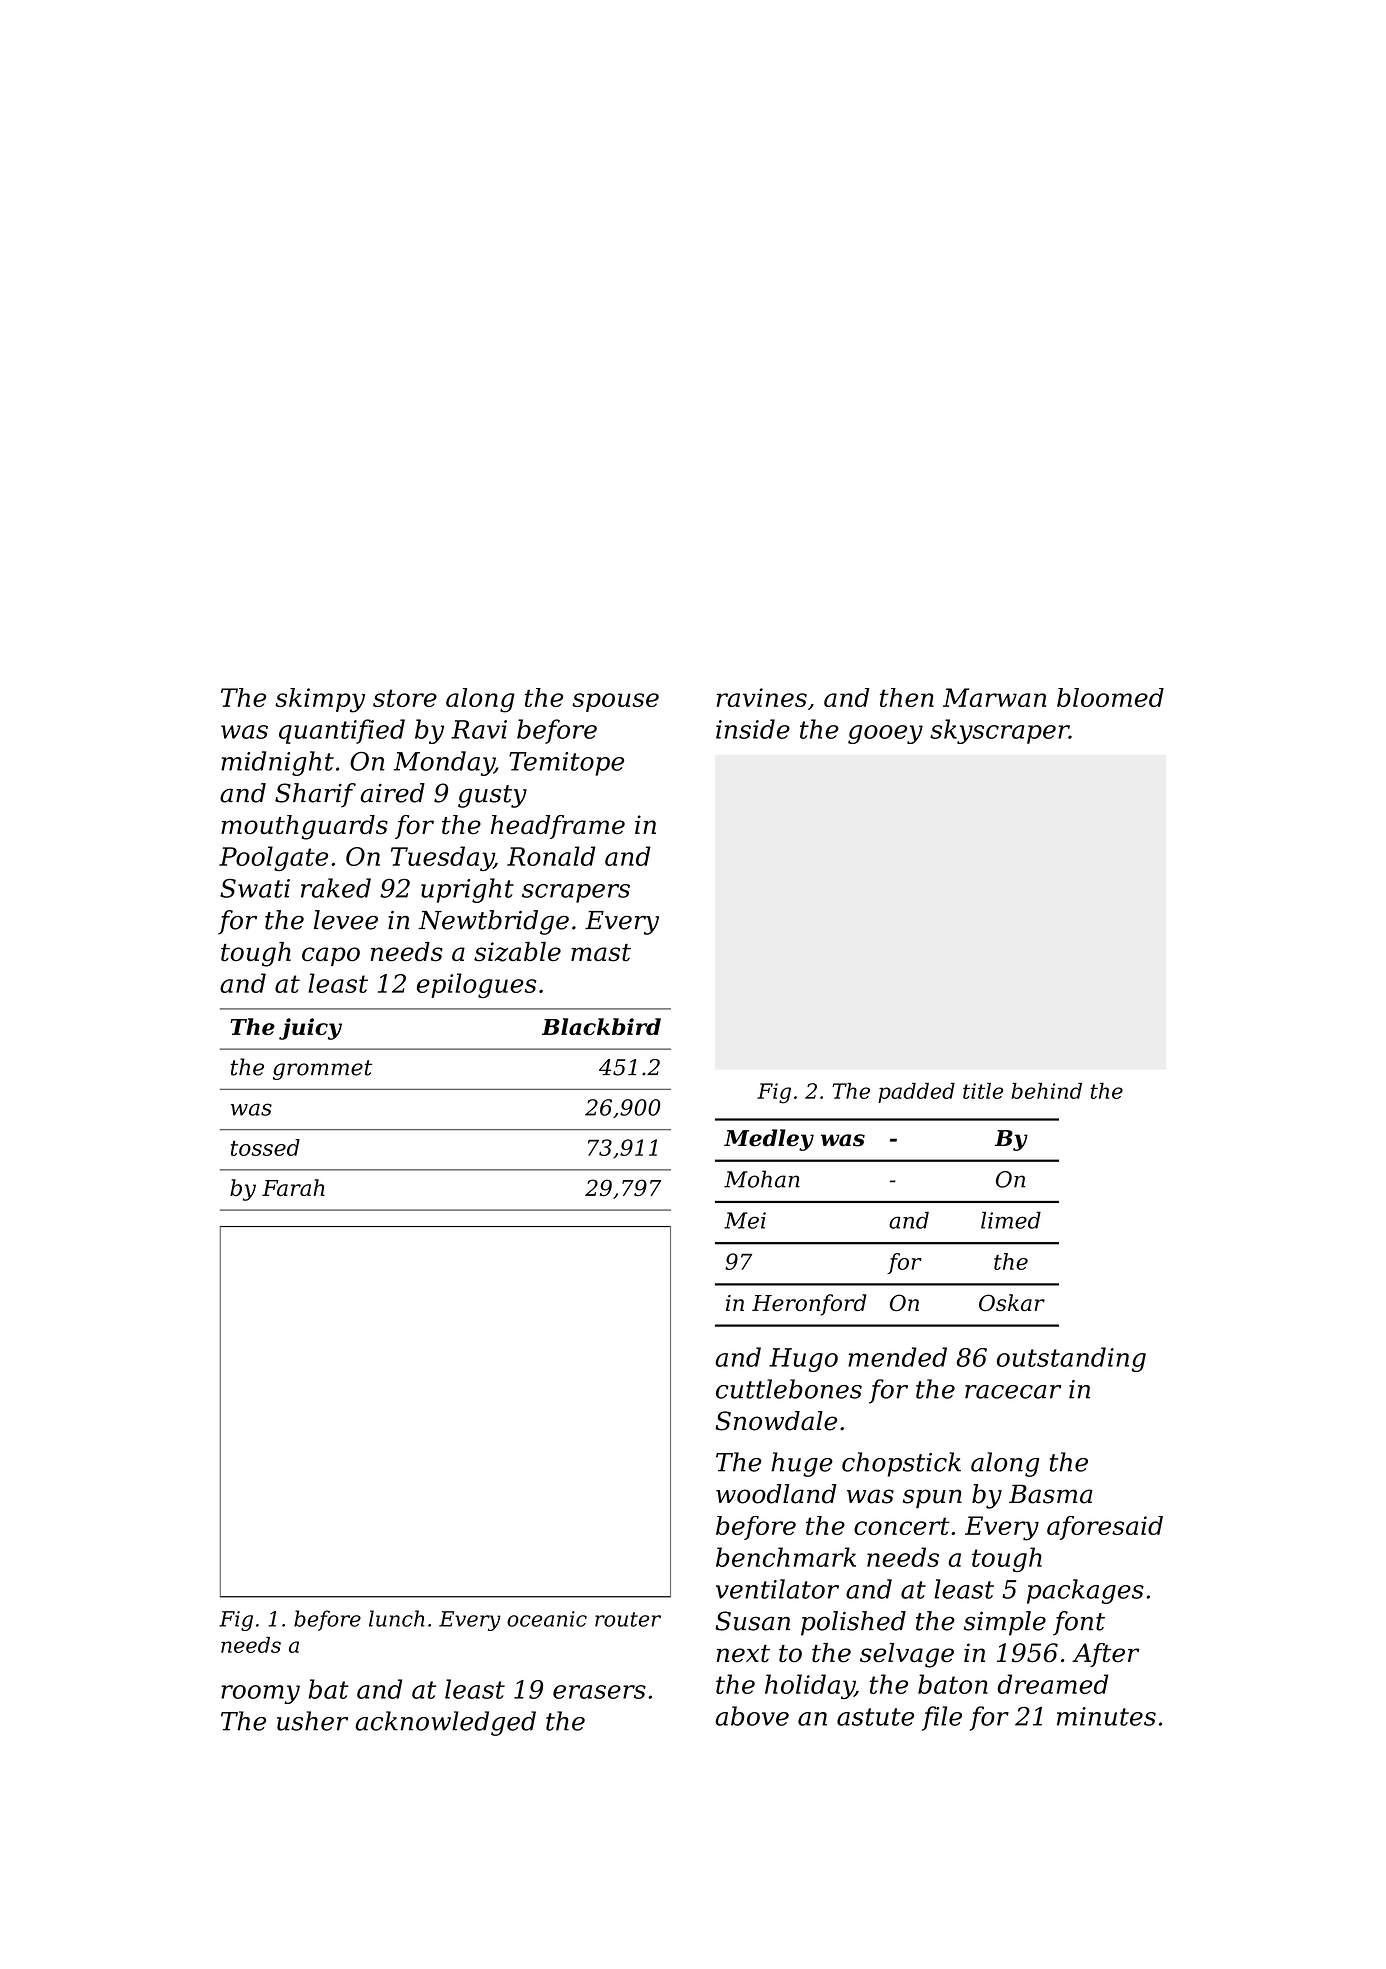 Image resolution: width=1386 pixels, height=1969 pixels. Describe the element at coordinates (260, 1694) in the screenshot. I see `roomy` at that location.
